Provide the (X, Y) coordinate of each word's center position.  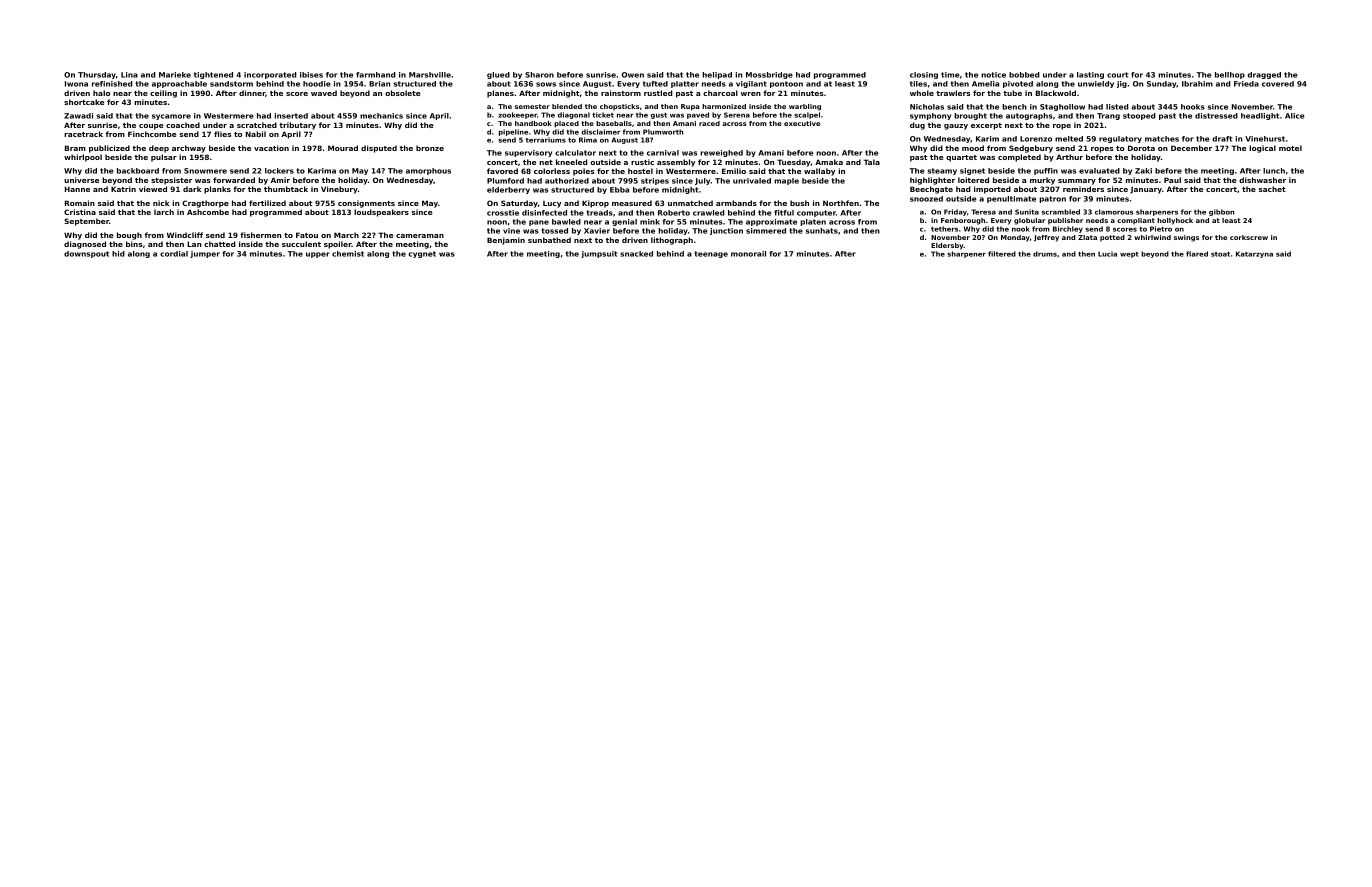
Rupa (690, 107)
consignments (366, 204)
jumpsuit (599, 254)
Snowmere (205, 171)
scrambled (1061, 212)
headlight (1260, 116)
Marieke (175, 75)
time (950, 75)
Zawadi (78, 116)
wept (1129, 255)
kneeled (571, 162)
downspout (86, 254)
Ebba (619, 190)
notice (993, 75)
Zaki (1143, 171)
